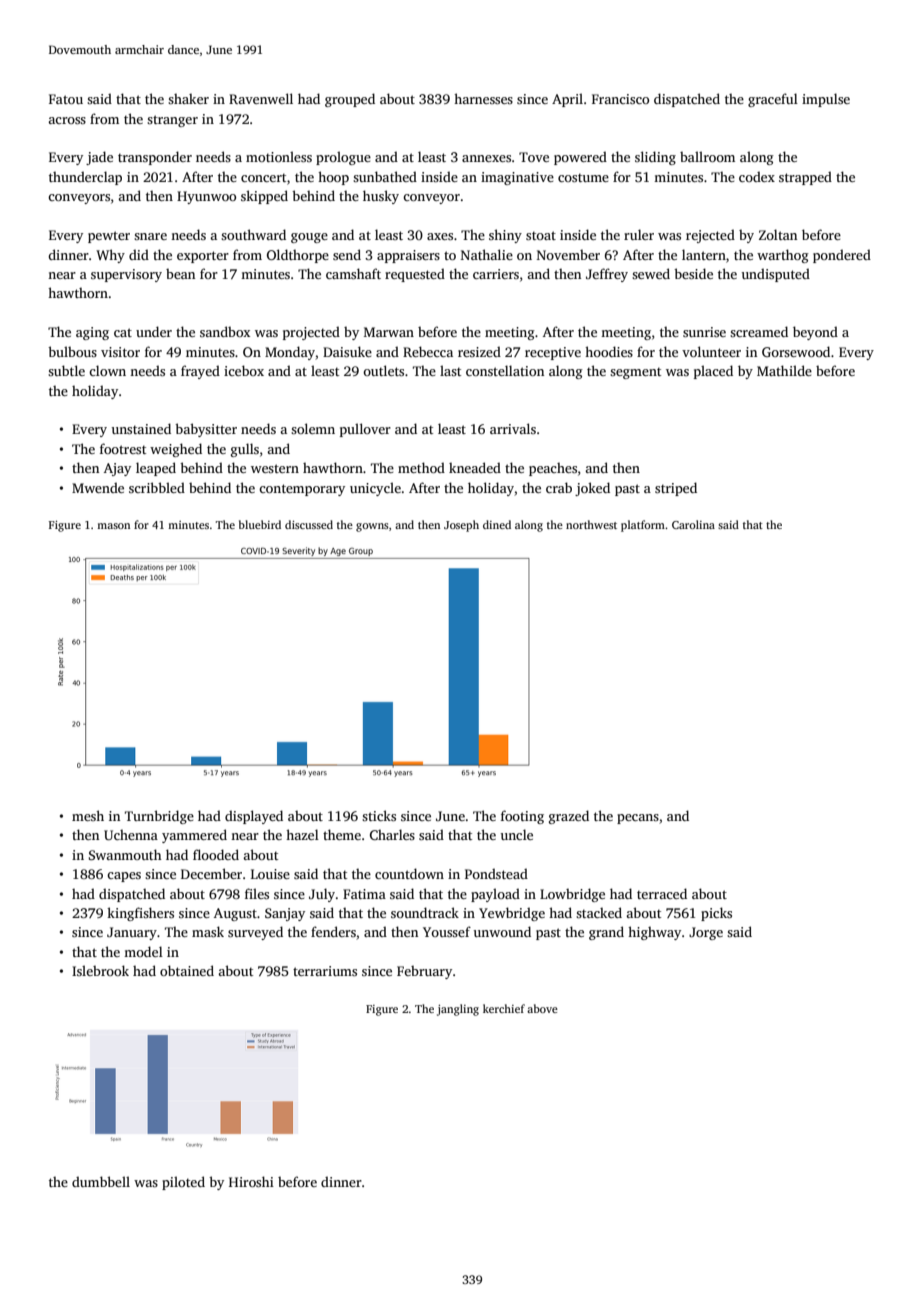  I want to click on pecans, so click(638, 819).
